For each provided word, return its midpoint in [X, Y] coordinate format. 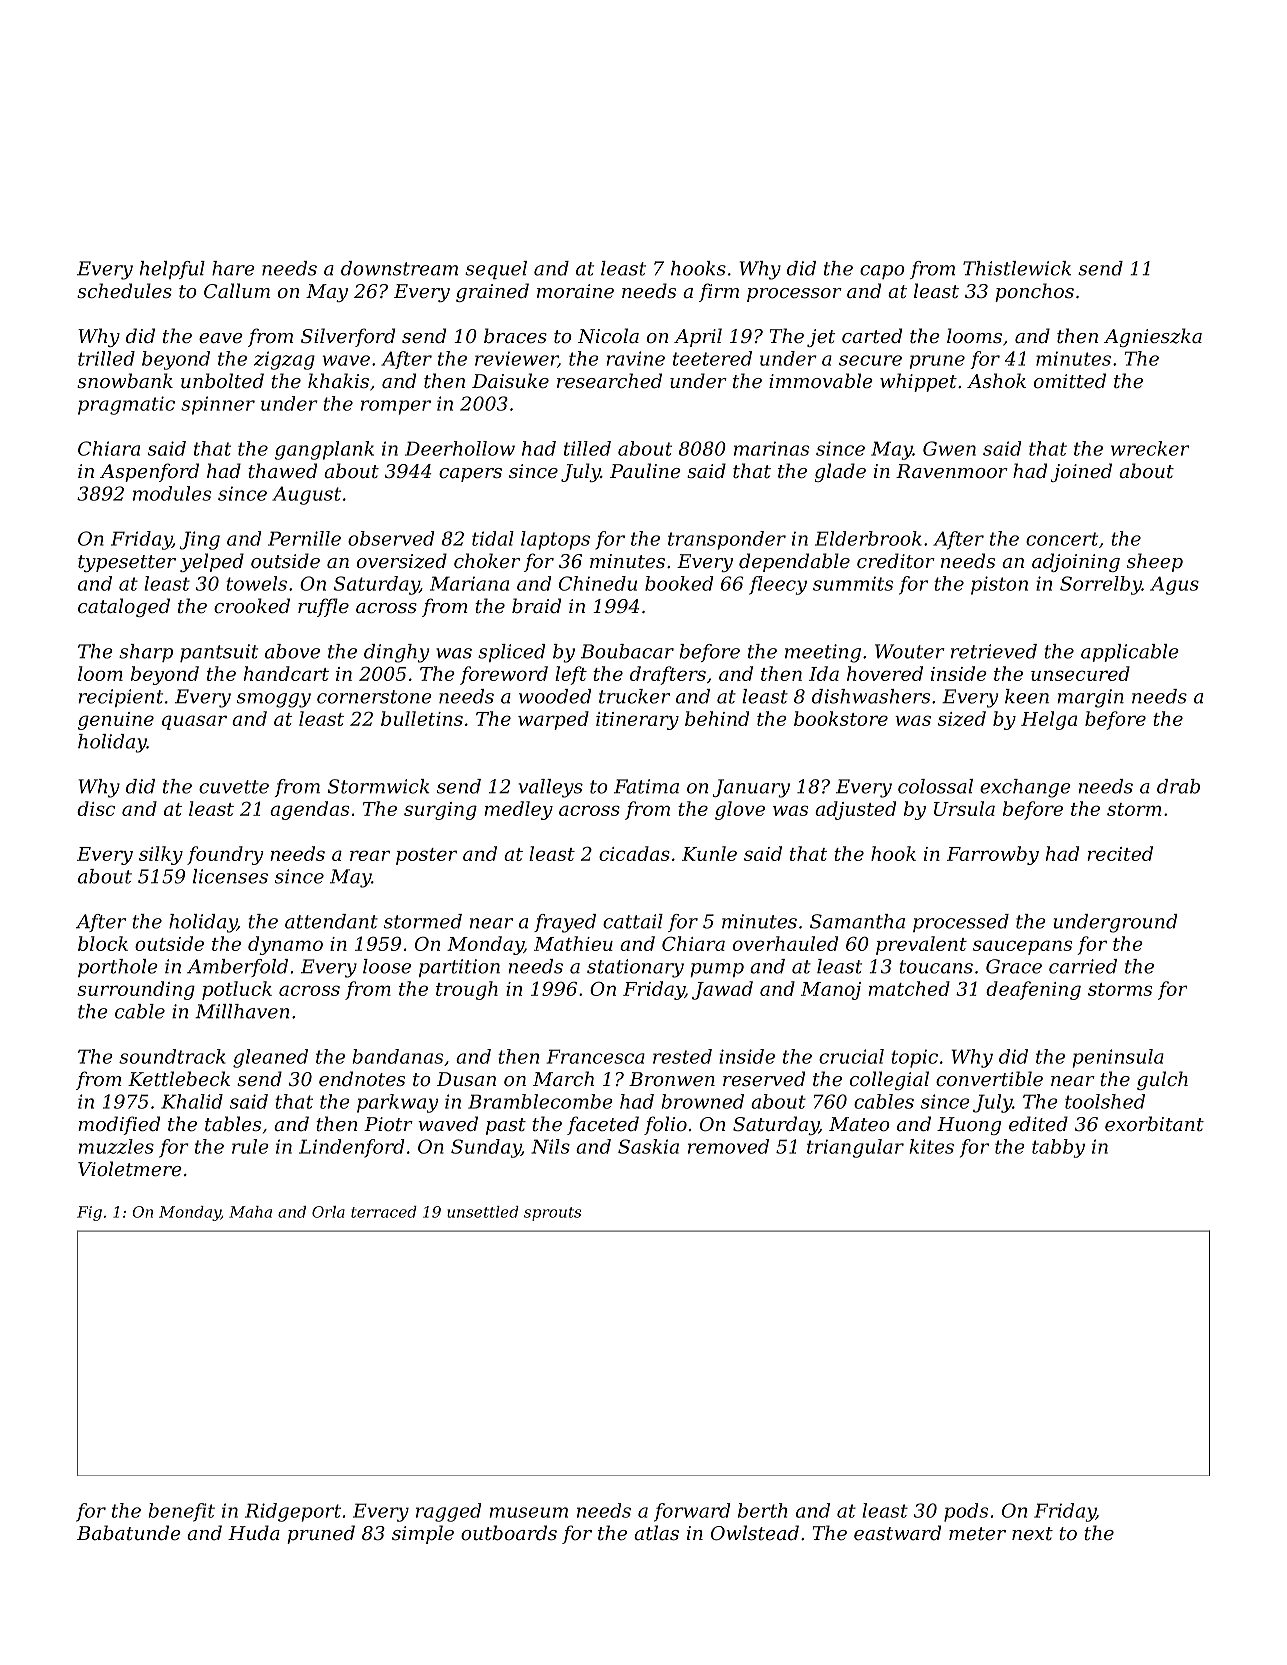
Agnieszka [1153, 337]
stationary [635, 968]
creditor [896, 560]
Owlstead [755, 1532]
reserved [764, 1078]
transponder [727, 540]
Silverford [348, 337]
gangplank [324, 450]
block [103, 943]
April [698, 337]
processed [961, 923]
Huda [254, 1532]
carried [1083, 966]
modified [119, 1125]
